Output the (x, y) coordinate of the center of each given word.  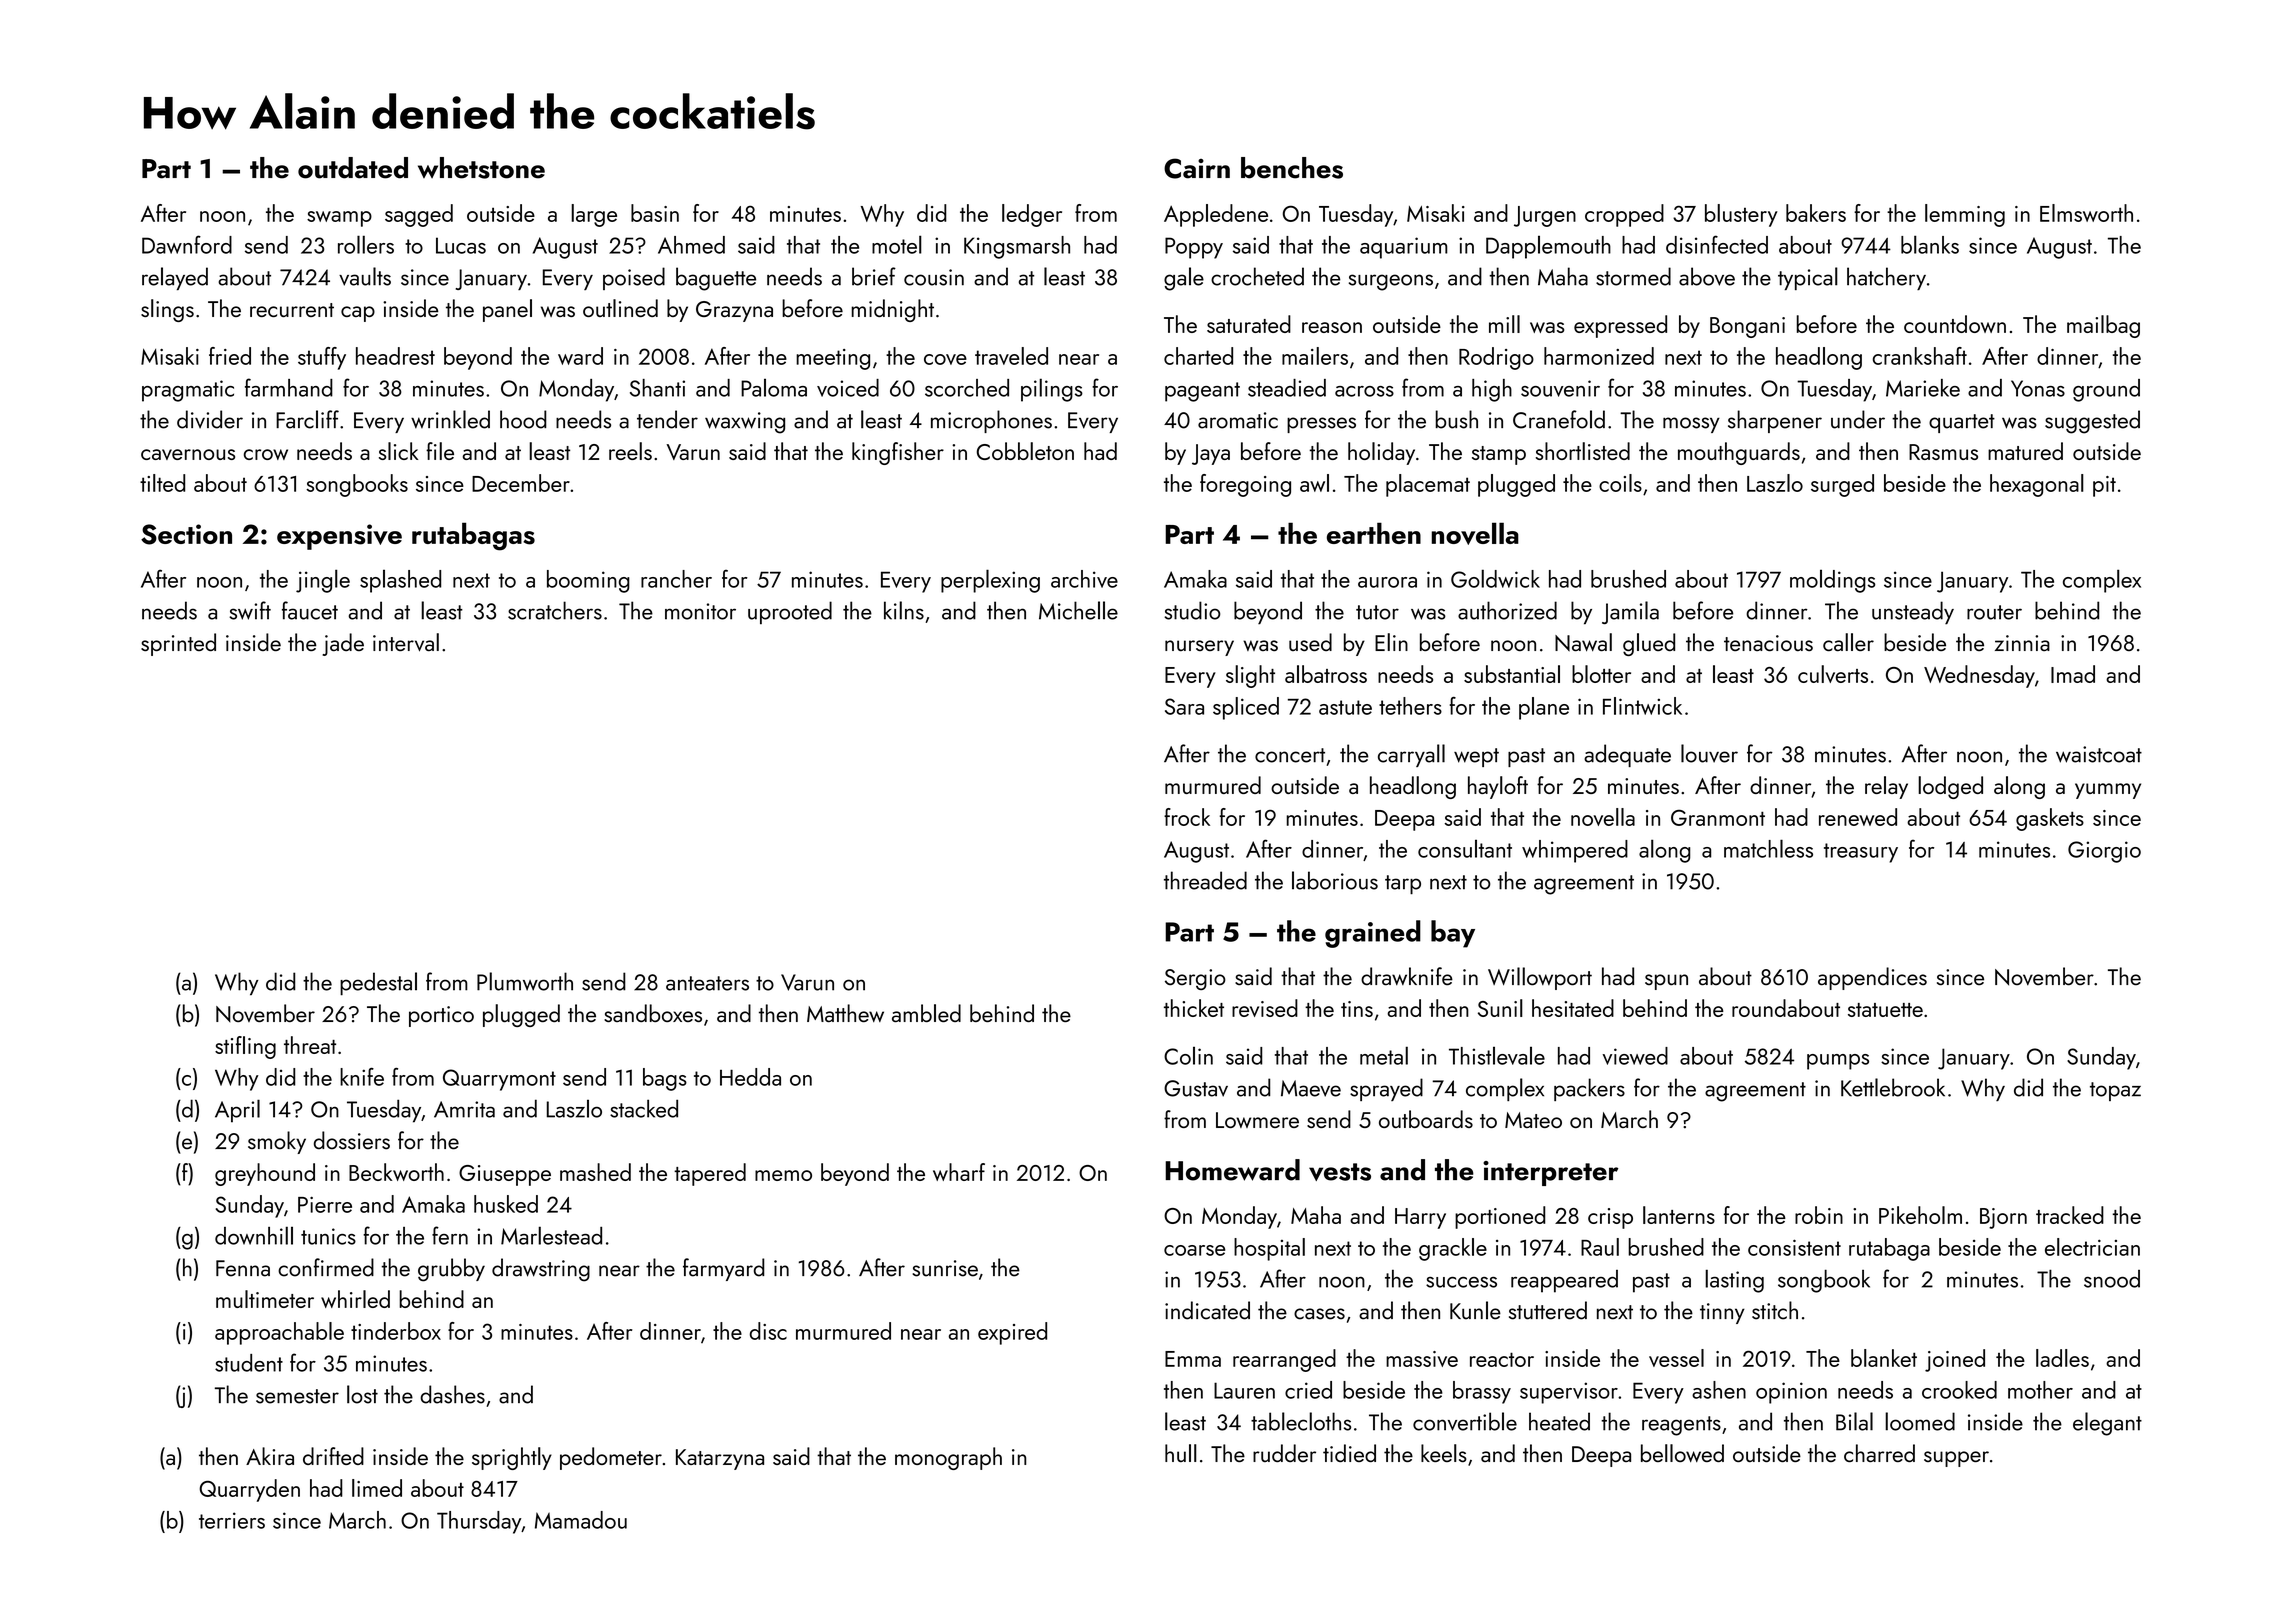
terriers (232, 1520)
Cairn (1197, 168)
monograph (948, 1458)
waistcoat (2099, 754)
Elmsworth (2086, 213)
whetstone (481, 168)
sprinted (178, 644)
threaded (1205, 880)
